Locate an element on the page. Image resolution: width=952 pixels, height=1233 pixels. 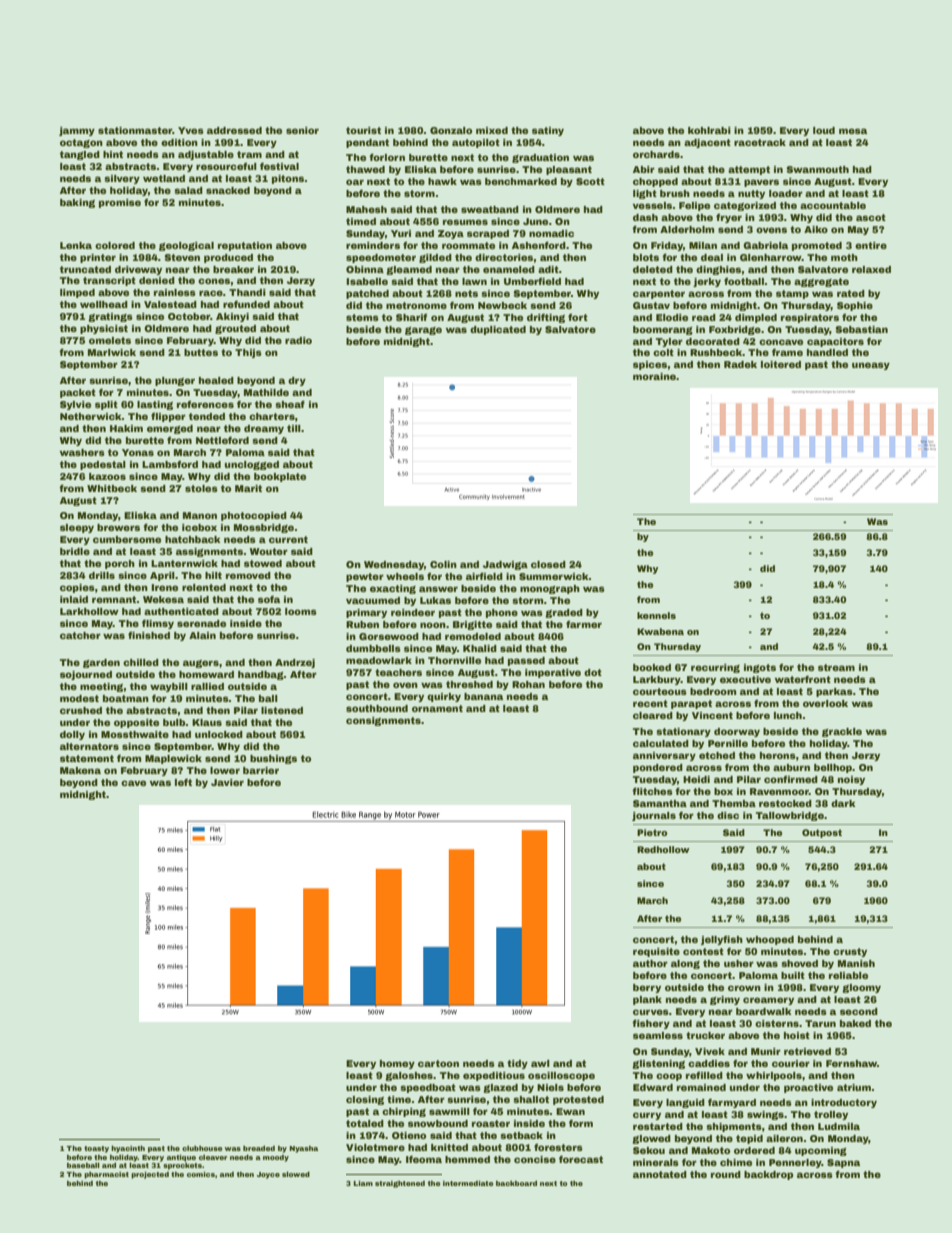
southbound is located at coordinates (377, 708).
